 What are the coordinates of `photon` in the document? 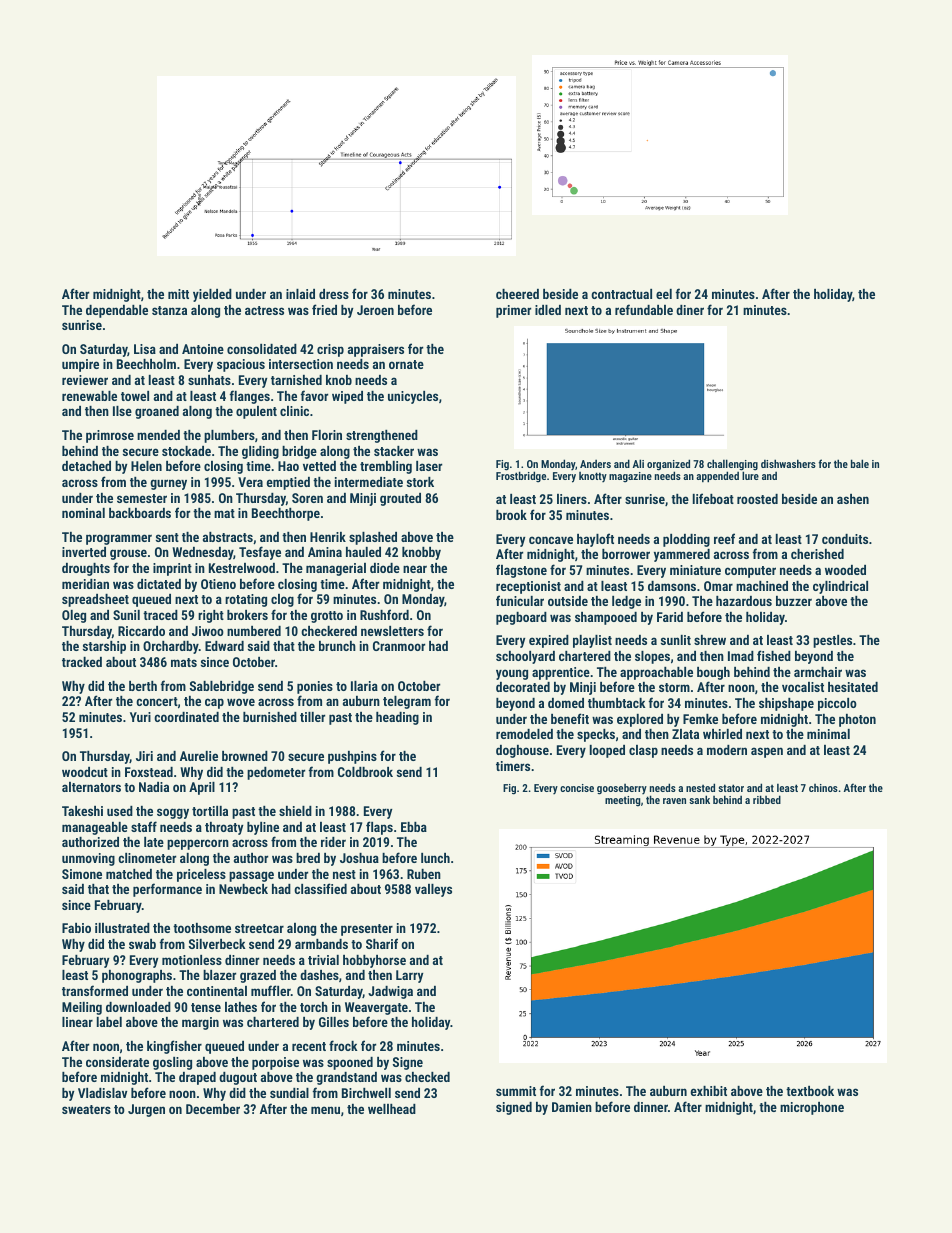 It's located at (857, 720).
